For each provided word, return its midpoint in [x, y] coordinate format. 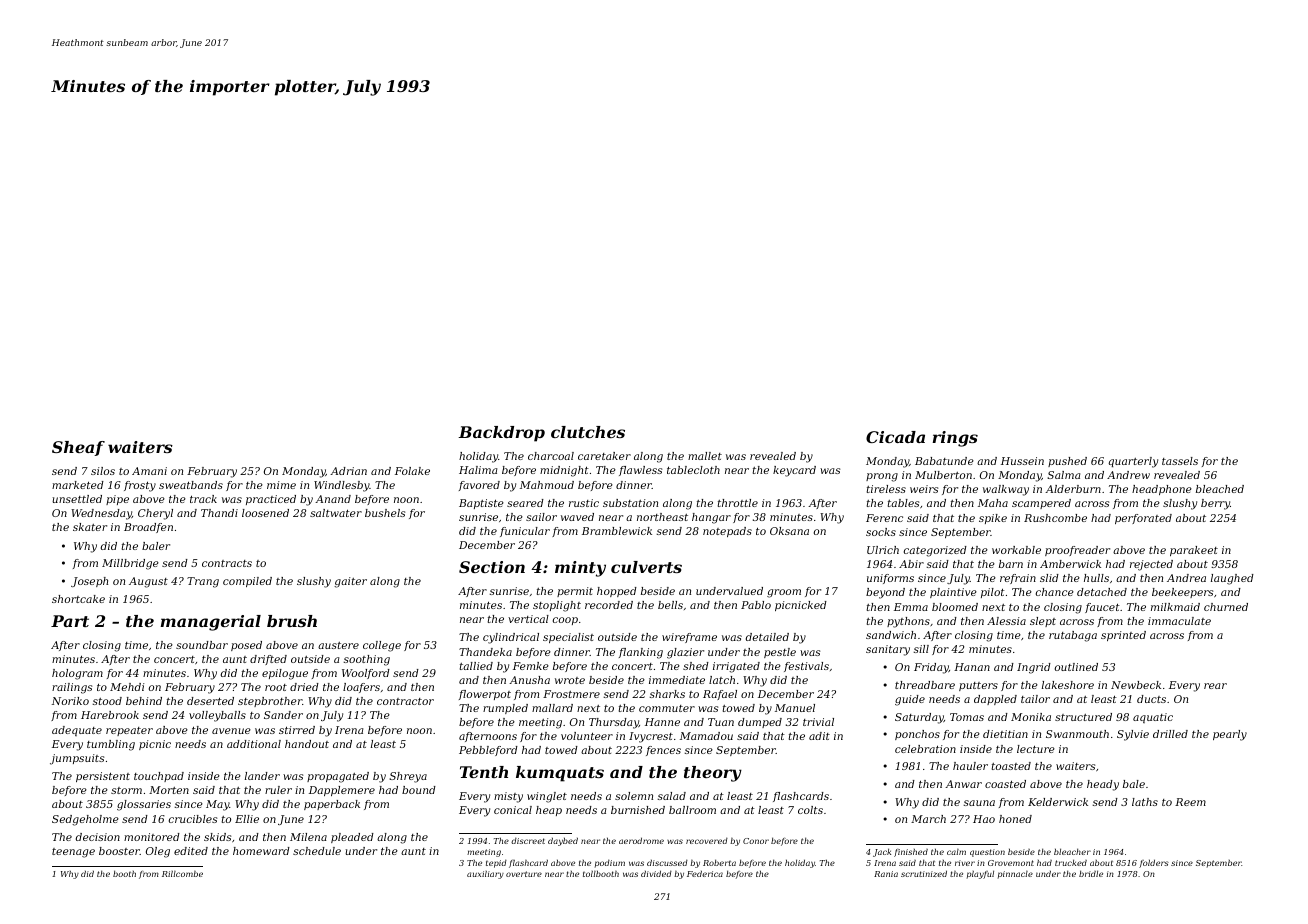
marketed [78, 485]
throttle [738, 503]
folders [1154, 863]
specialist [568, 638]
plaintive [953, 593]
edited [191, 851]
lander [262, 776]
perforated [1143, 519]
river [965, 863]
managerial [211, 623]
